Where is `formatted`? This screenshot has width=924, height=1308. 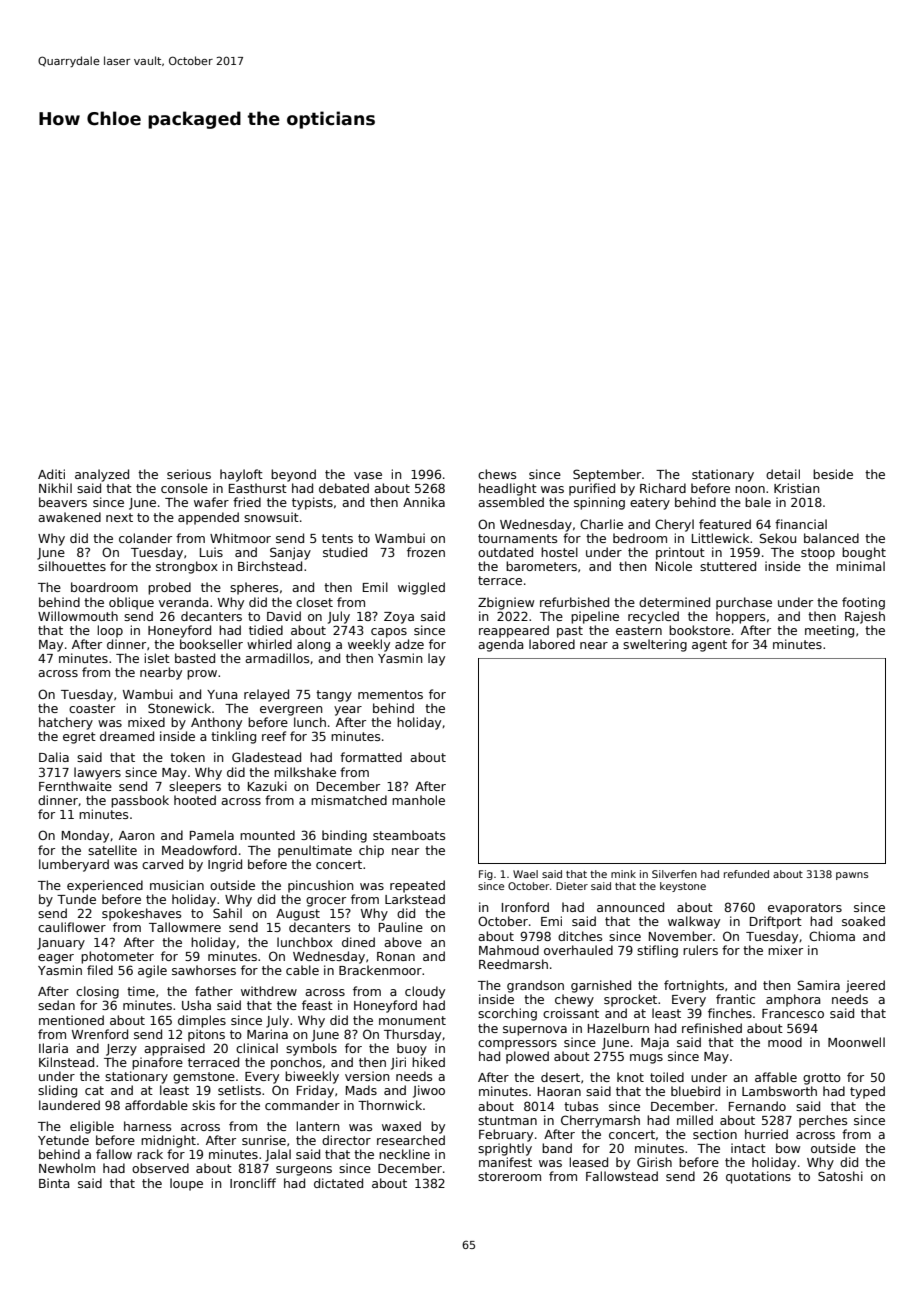 formatted is located at coordinates (371, 757).
